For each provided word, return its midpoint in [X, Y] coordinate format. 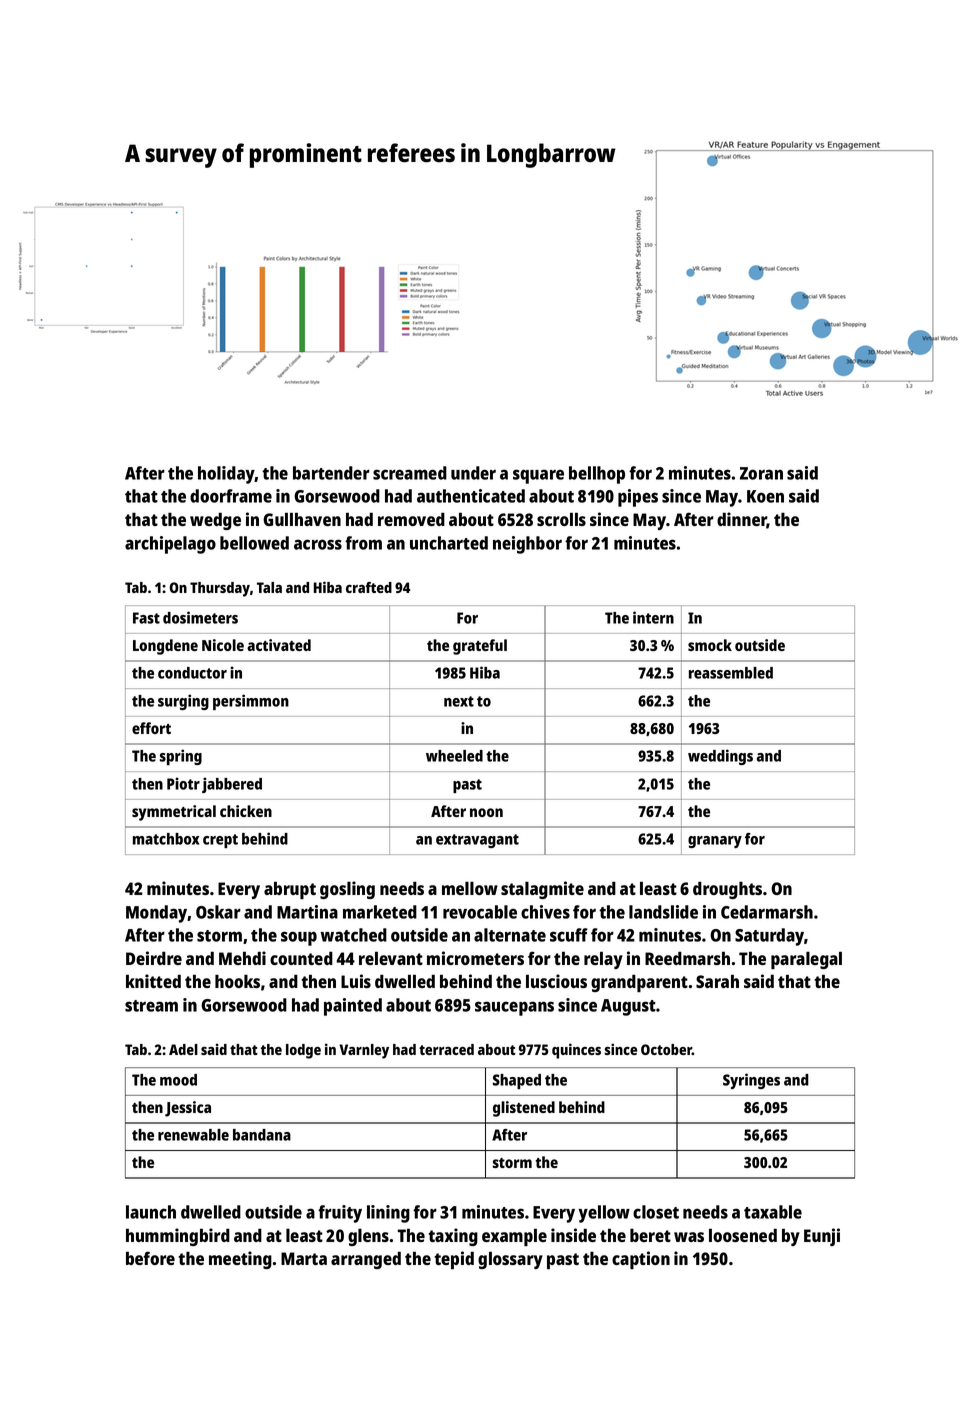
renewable [193, 1135]
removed [411, 519]
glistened [524, 1109]
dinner [742, 520]
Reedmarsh [687, 958]
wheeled [454, 756]
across [318, 544]
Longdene [165, 647]
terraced [446, 1049]
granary [715, 842]
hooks [237, 981]
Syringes [751, 1081]
